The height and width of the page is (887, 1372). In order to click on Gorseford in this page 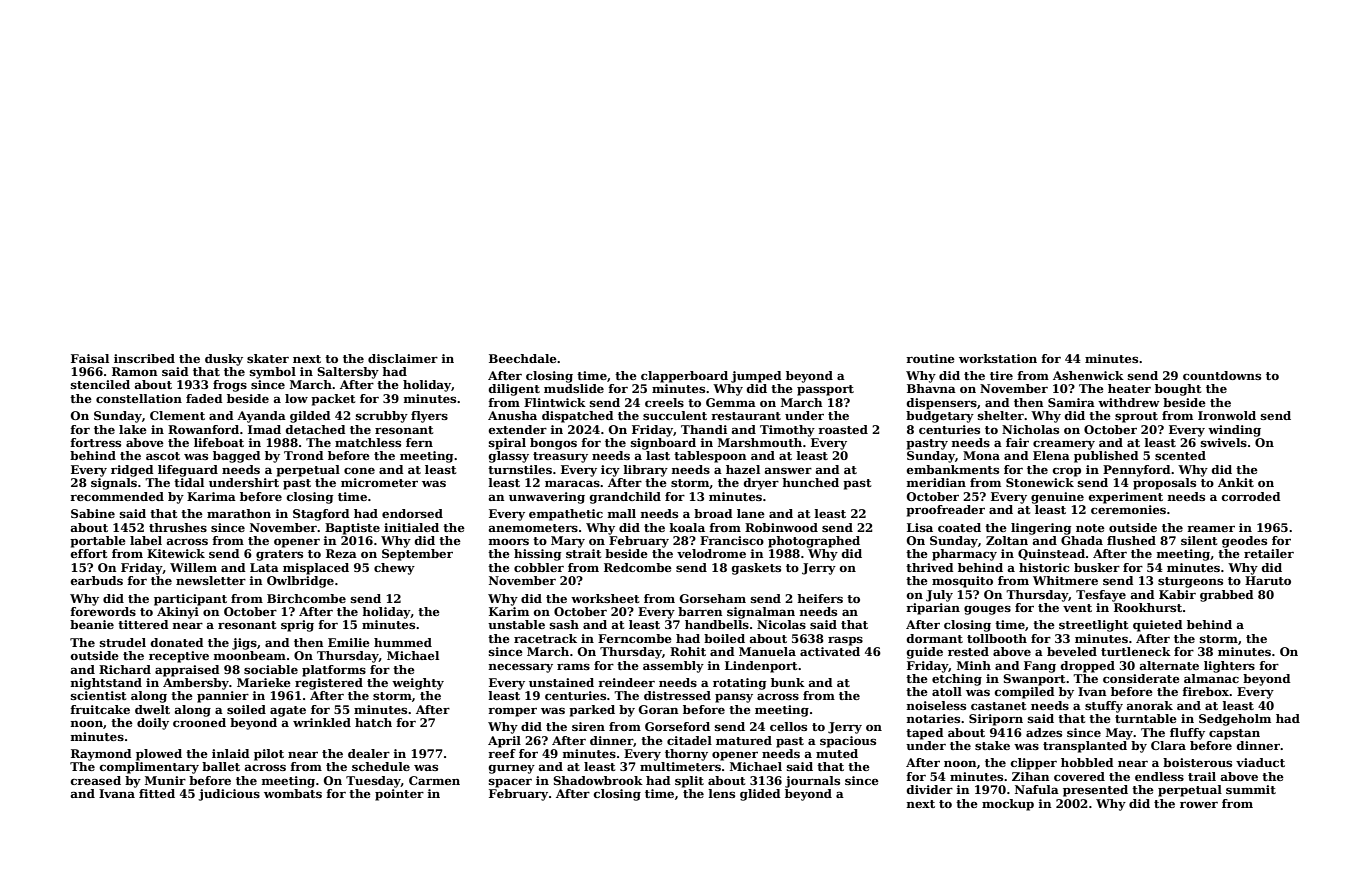, I will do `click(677, 726)`.
